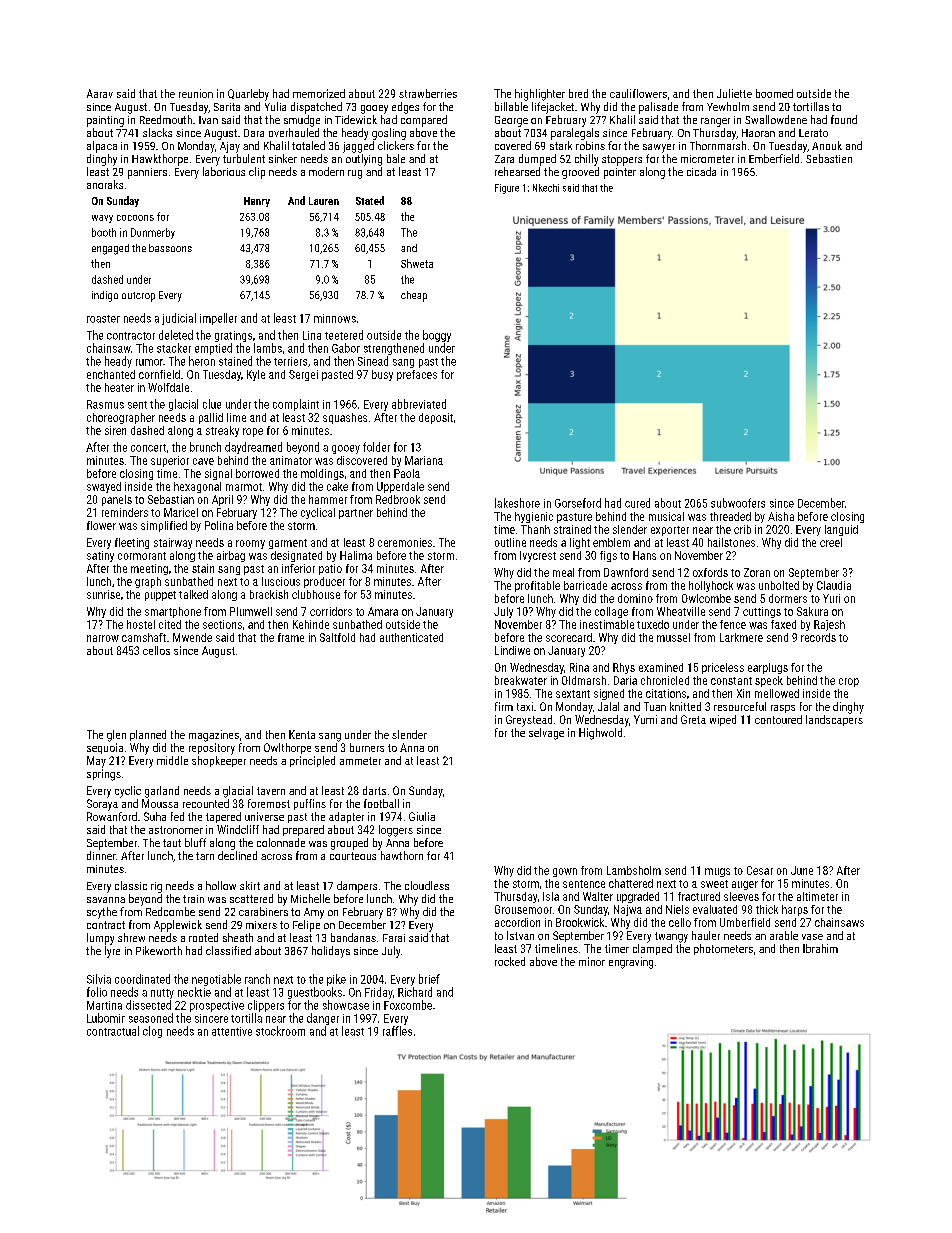  Describe the element at coordinates (578, 93) in the screenshot. I see `bred` at that location.
